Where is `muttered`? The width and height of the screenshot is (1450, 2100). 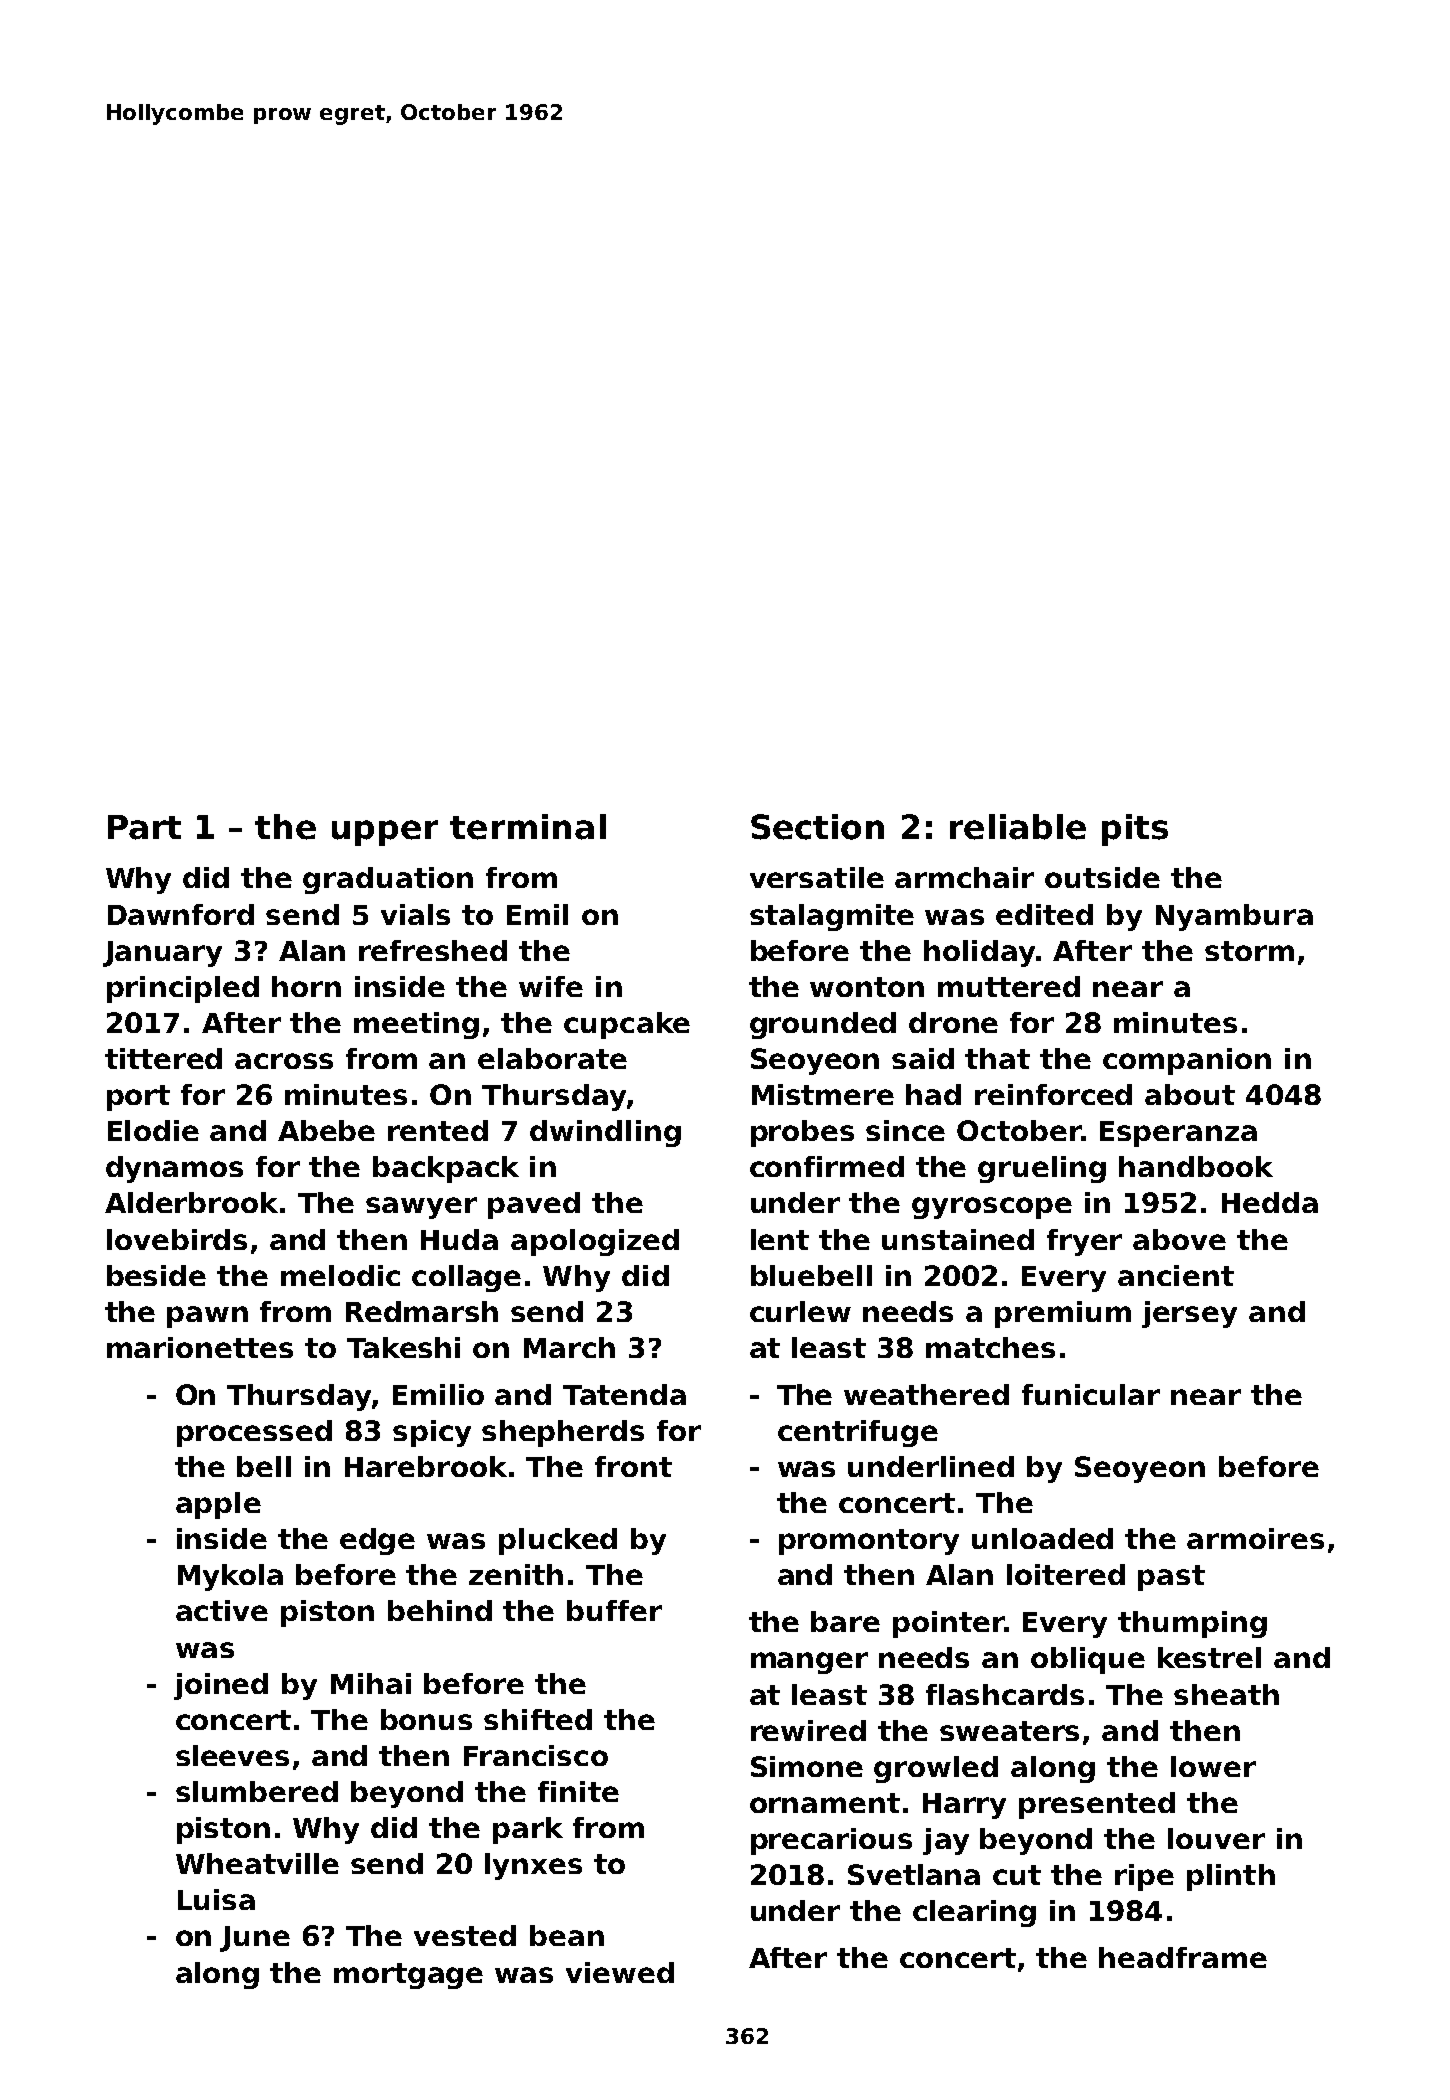 muttered is located at coordinates (1009, 986).
